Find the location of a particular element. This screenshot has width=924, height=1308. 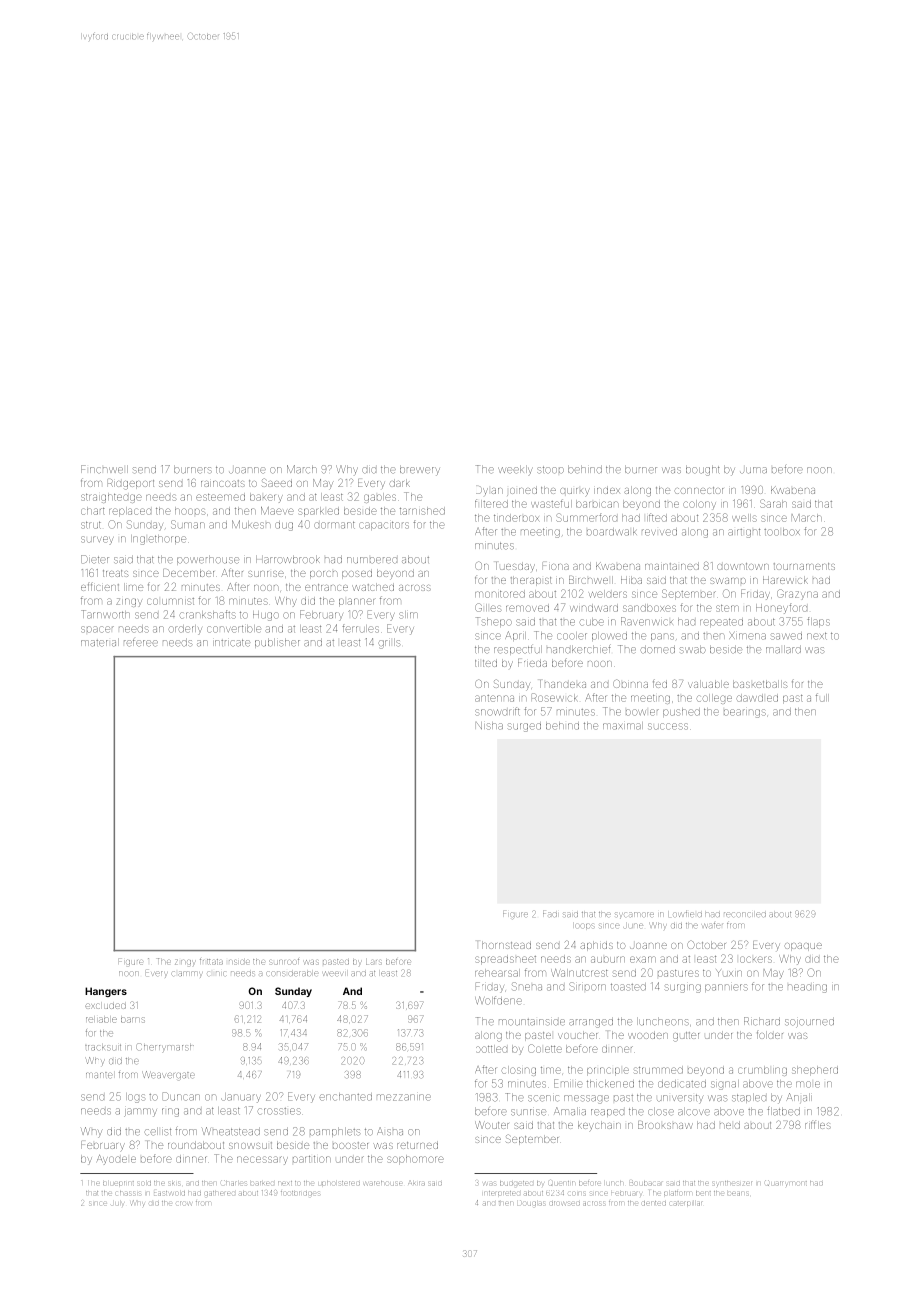

Juma is located at coordinates (753, 470).
